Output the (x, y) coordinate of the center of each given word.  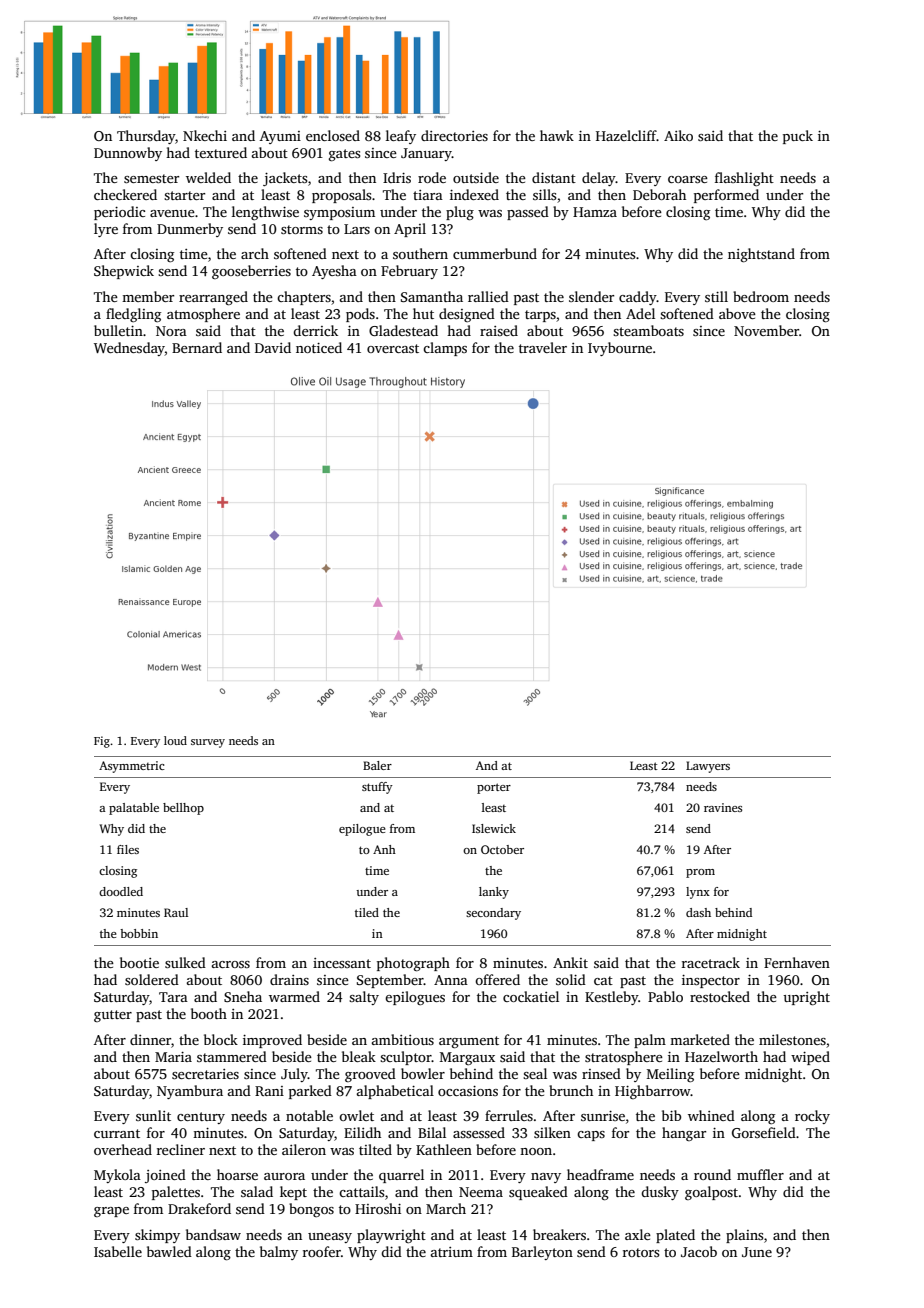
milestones (792, 1039)
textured (221, 152)
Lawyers (708, 767)
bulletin (118, 330)
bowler (423, 1073)
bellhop (183, 809)
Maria (173, 1057)
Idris (397, 177)
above (737, 313)
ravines (723, 807)
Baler (377, 765)
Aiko (678, 135)
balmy (279, 1253)
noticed (319, 347)
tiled (367, 912)
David (273, 347)
